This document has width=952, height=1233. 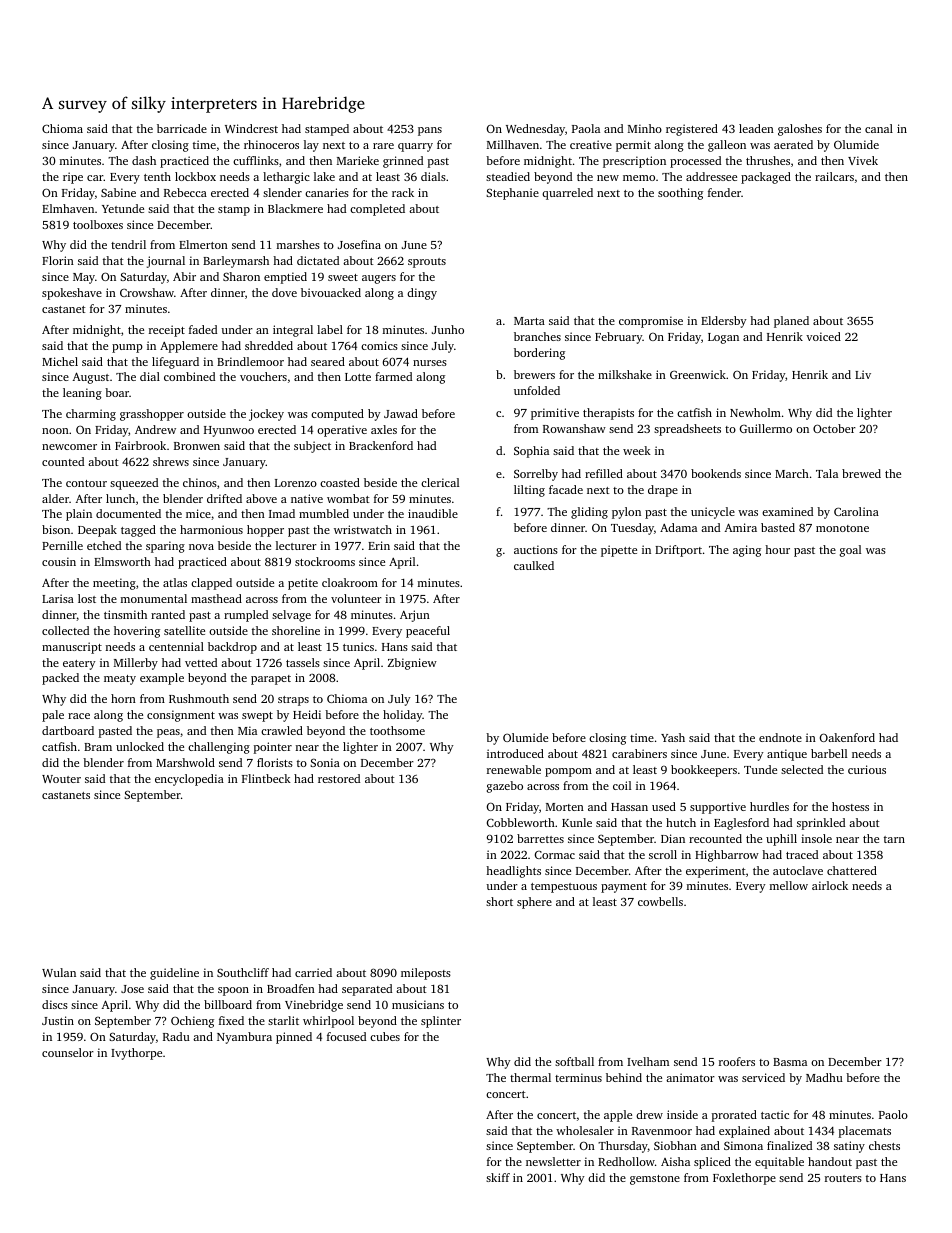 What do you see at coordinates (879, 128) in the document?
I see `canal` at bounding box center [879, 128].
